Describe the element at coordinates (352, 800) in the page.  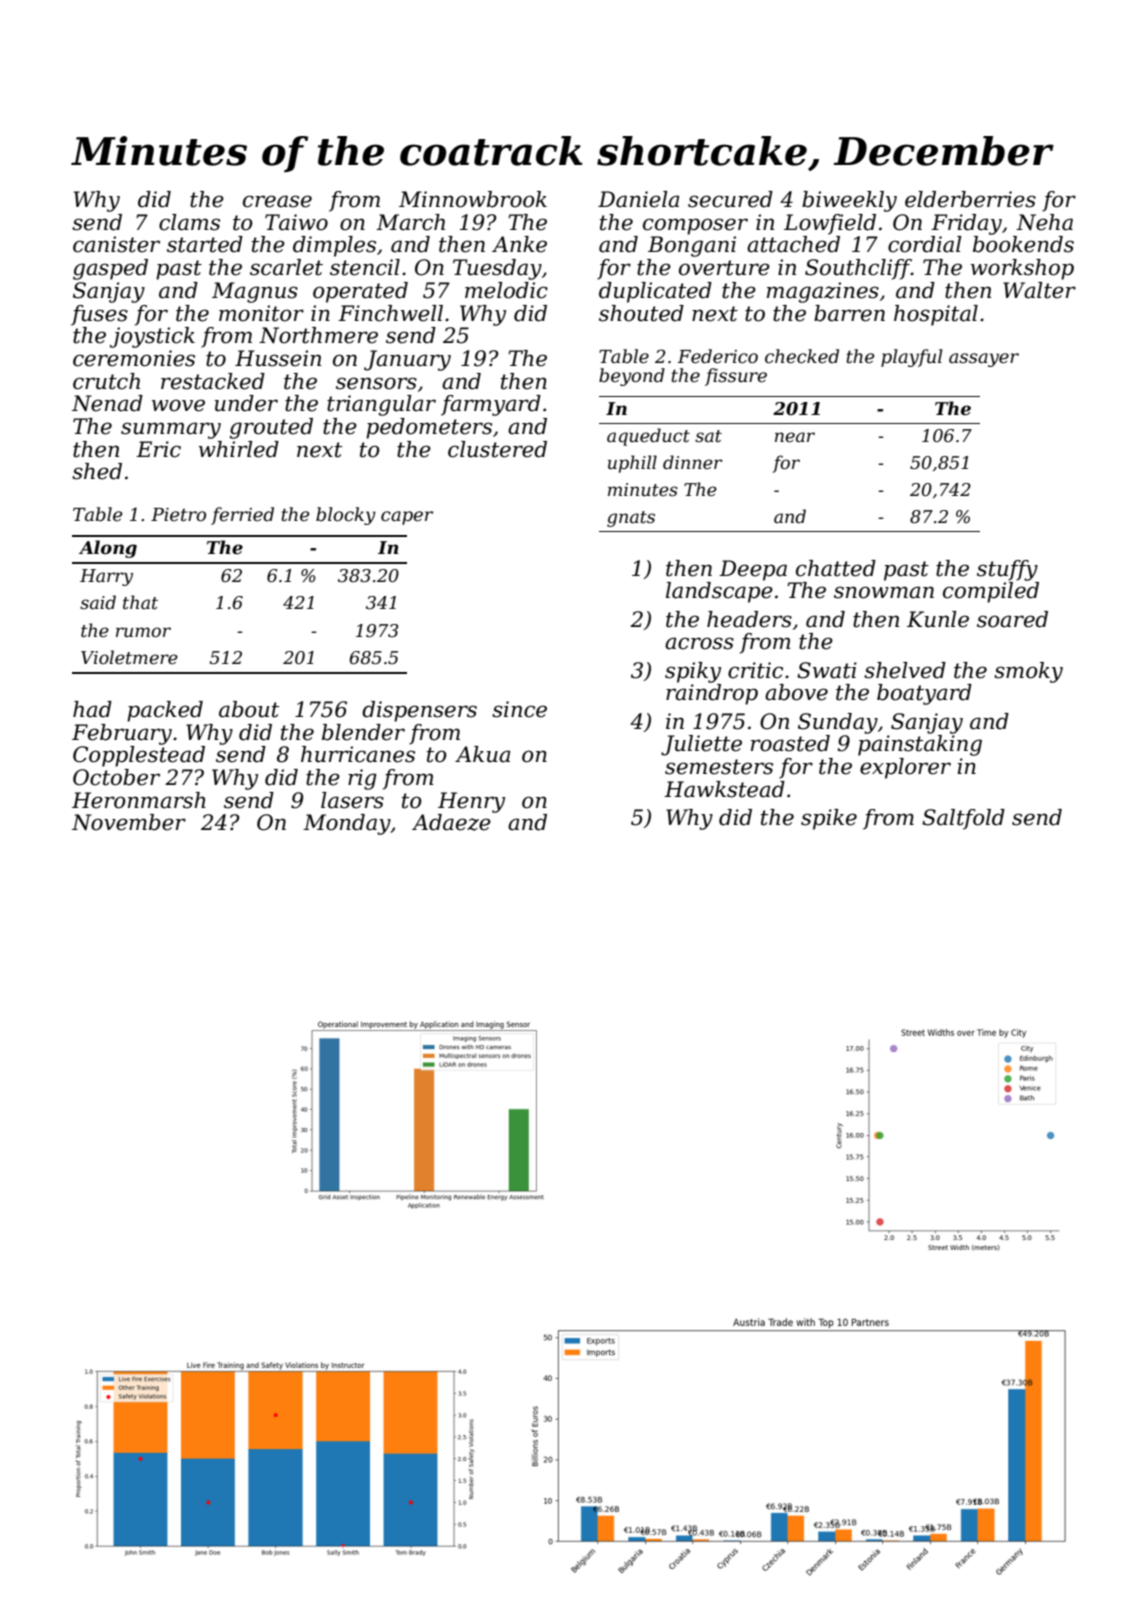
I see `lasers` at that location.
